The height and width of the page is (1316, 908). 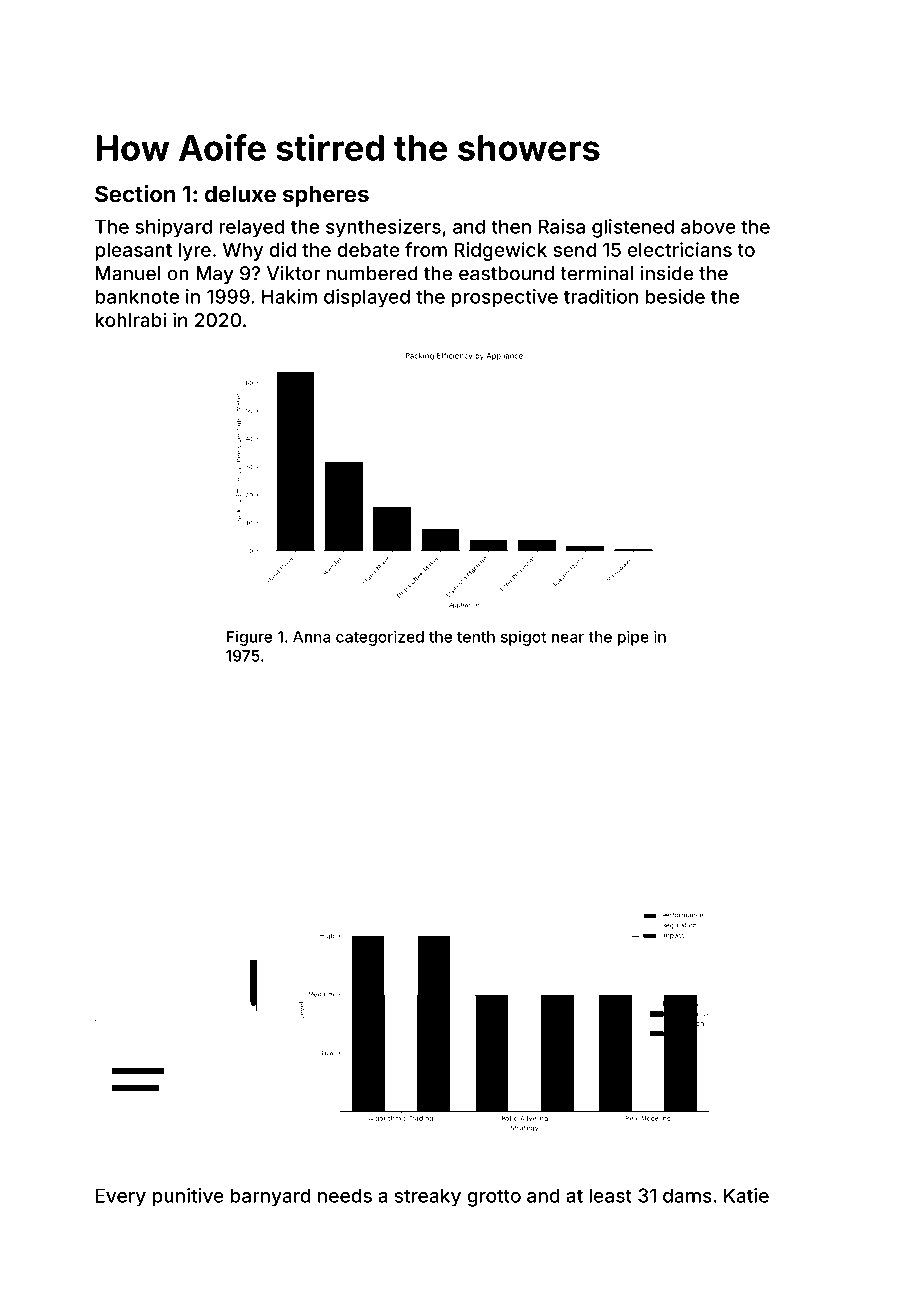 What do you see at coordinates (633, 638) in the page?
I see `pipe` at bounding box center [633, 638].
